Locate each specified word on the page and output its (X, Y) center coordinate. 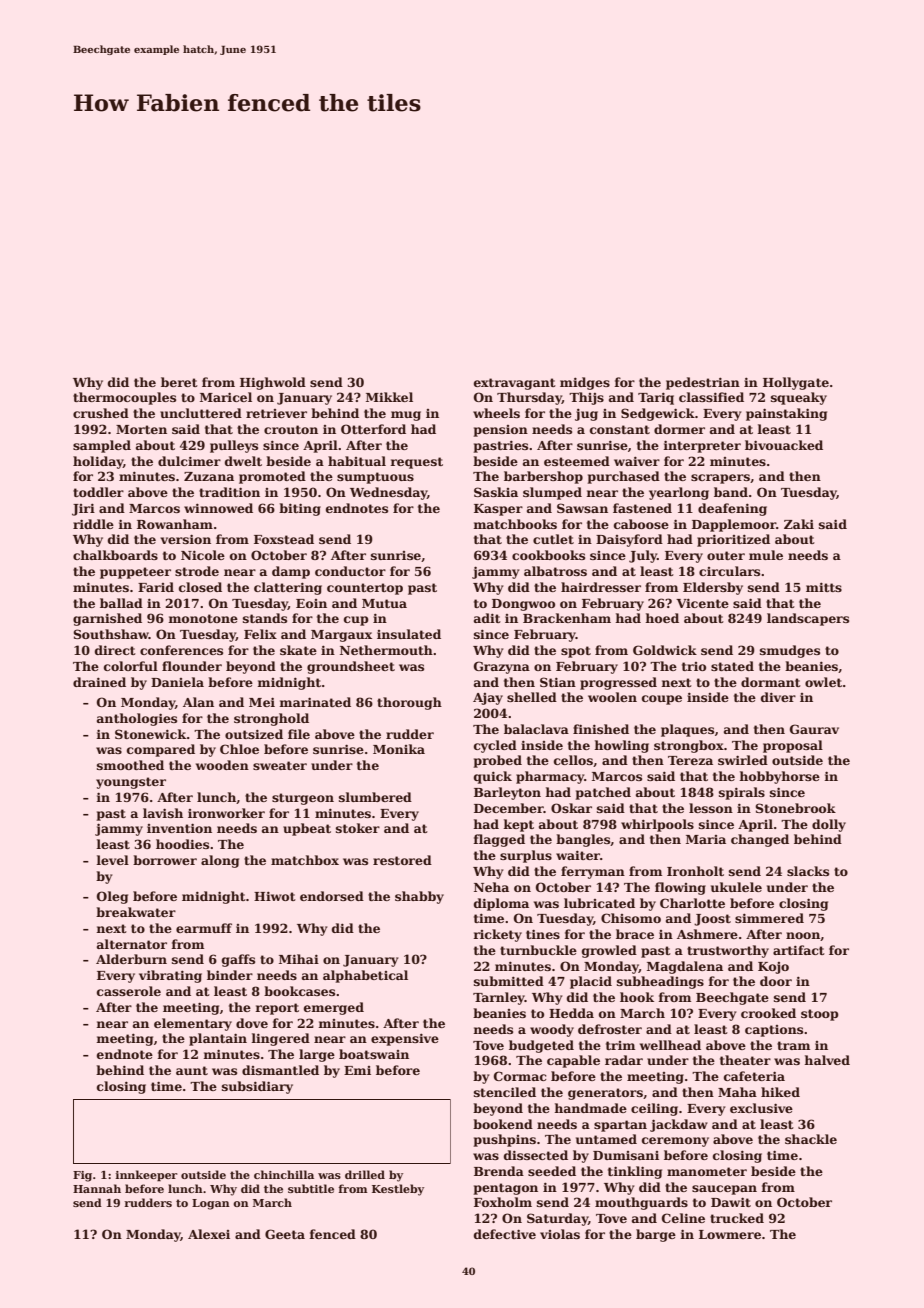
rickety (497, 935)
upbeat (307, 829)
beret (179, 382)
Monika (399, 749)
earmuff (204, 928)
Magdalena (685, 967)
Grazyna (502, 667)
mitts (824, 587)
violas (560, 1234)
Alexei (209, 1234)
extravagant (515, 384)
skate (298, 650)
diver (778, 697)
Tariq (656, 398)
